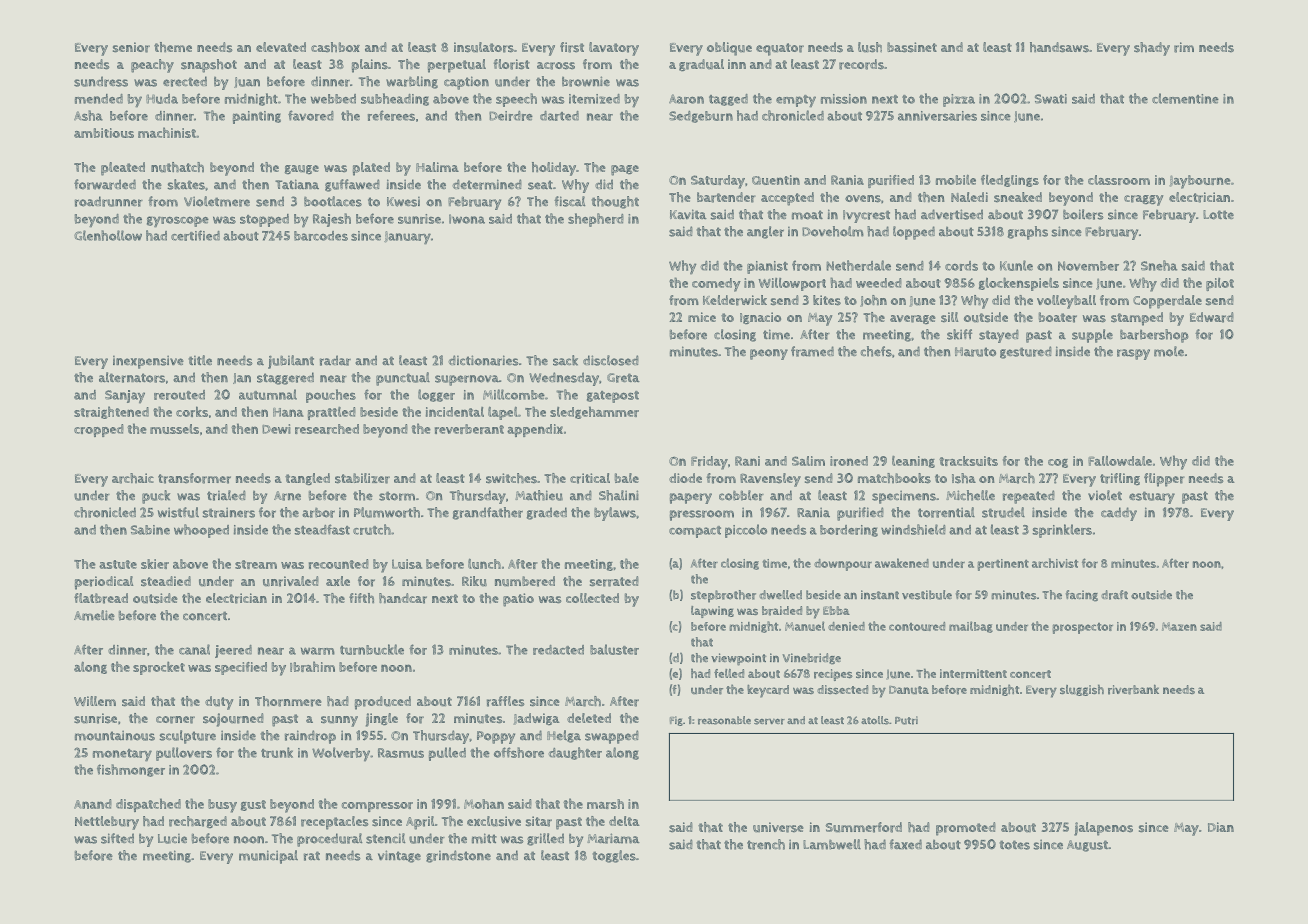 The width and height of the document is (1308, 924). What do you see at coordinates (1164, 480) in the document?
I see `flipper` at bounding box center [1164, 480].
